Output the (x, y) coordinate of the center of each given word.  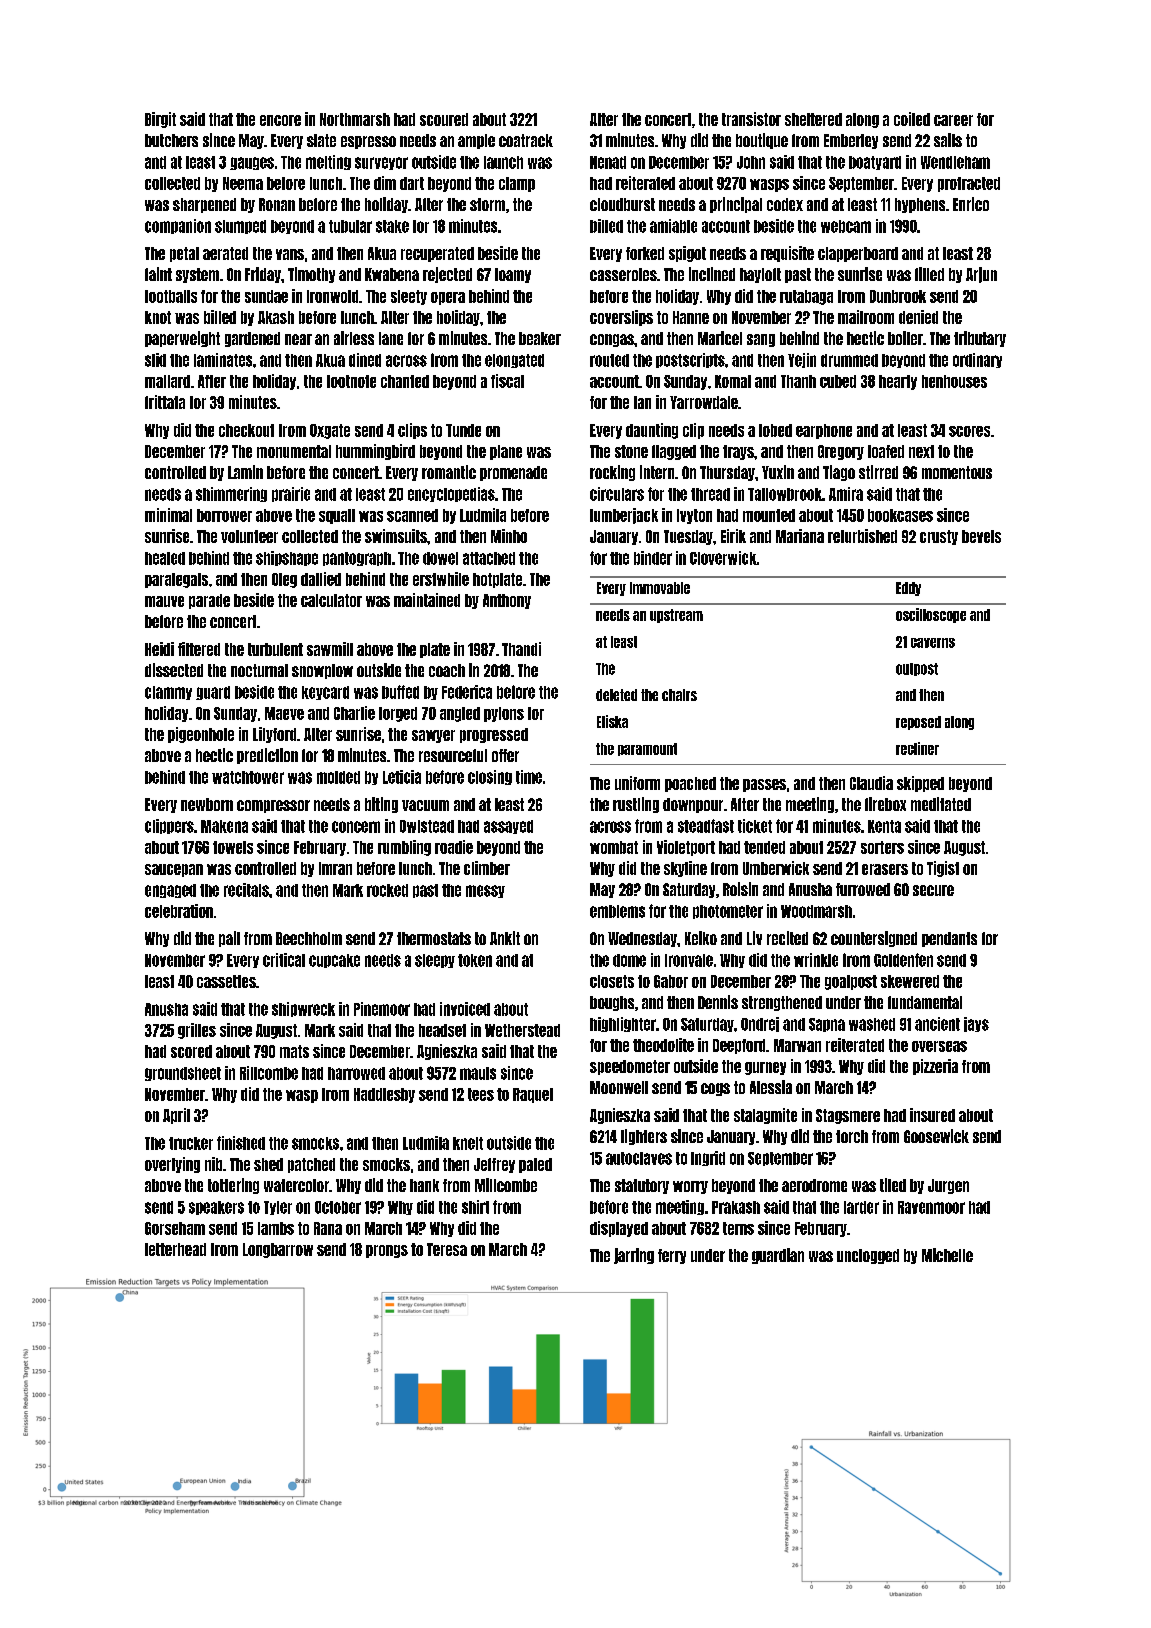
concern (356, 827)
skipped (920, 784)
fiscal (507, 381)
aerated (225, 253)
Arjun (981, 275)
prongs (387, 1251)
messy (485, 891)
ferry (672, 1256)
